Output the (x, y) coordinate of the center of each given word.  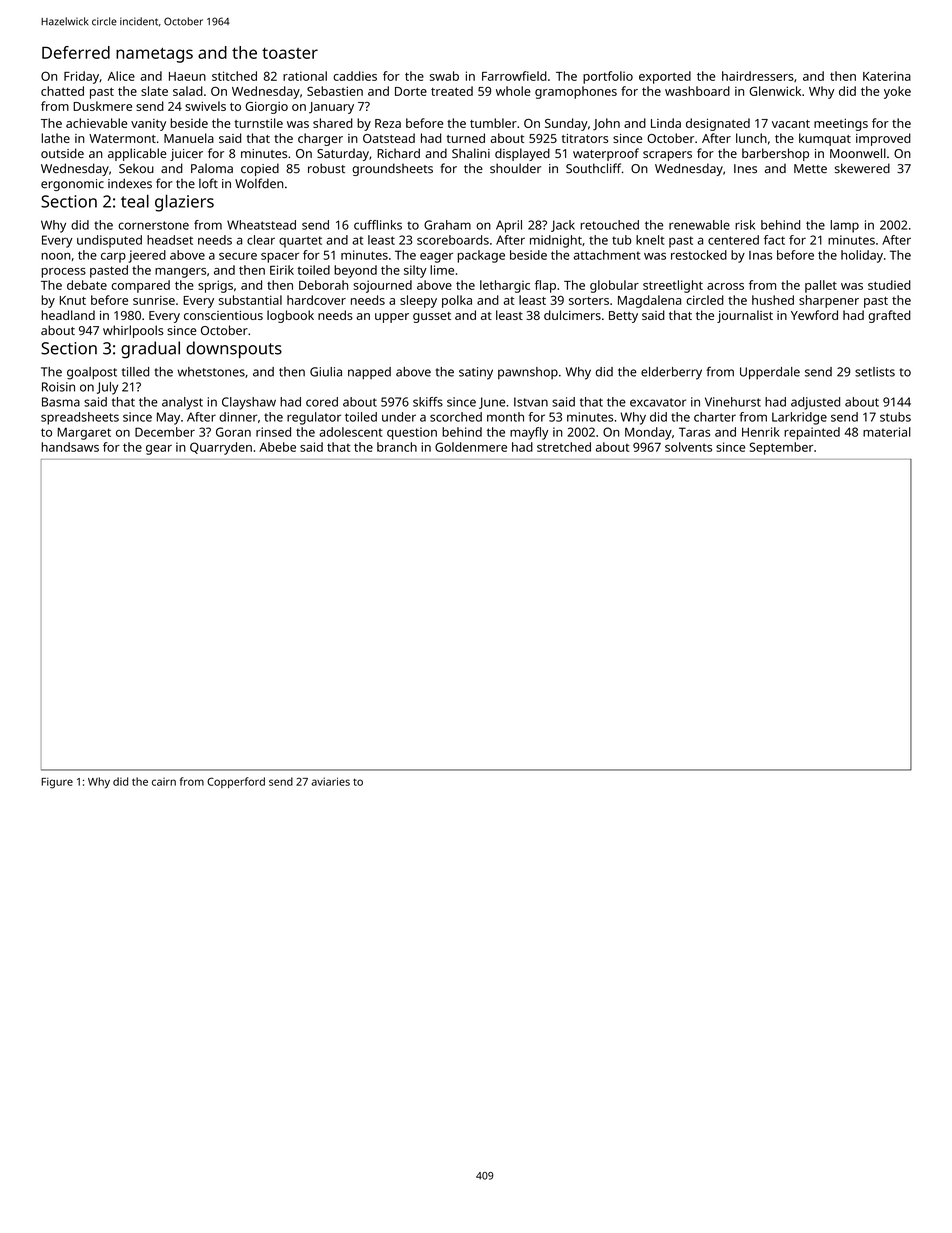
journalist (745, 316)
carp (113, 258)
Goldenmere (471, 447)
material (887, 432)
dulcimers (572, 315)
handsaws (70, 447)
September (781, 448)
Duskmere (102, 106)
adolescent (351, 432)
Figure (57, 783)
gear (159, 450)
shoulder (515, 168)
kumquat (825, 139)
